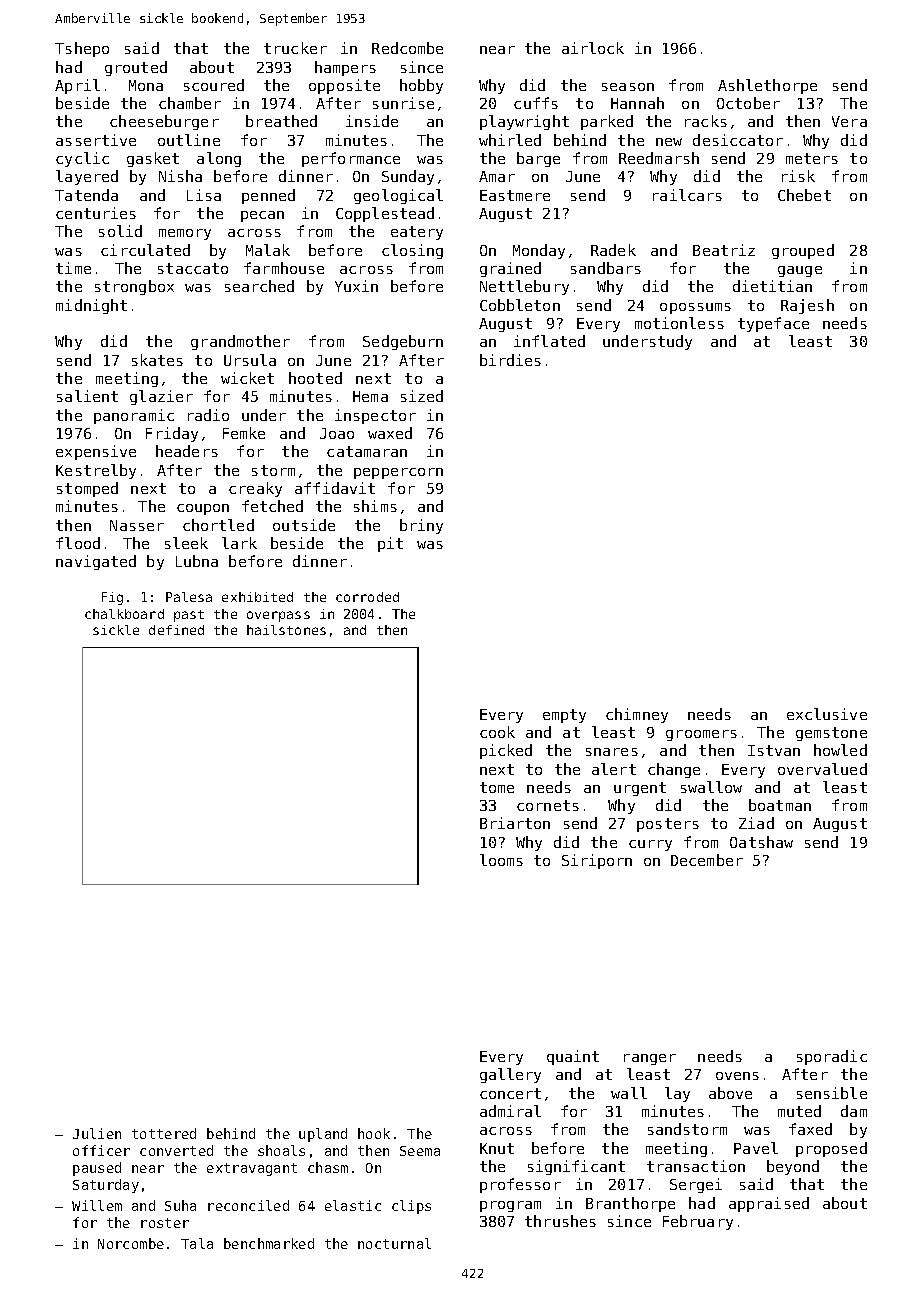  I want to click on season, so click(628, 87).
